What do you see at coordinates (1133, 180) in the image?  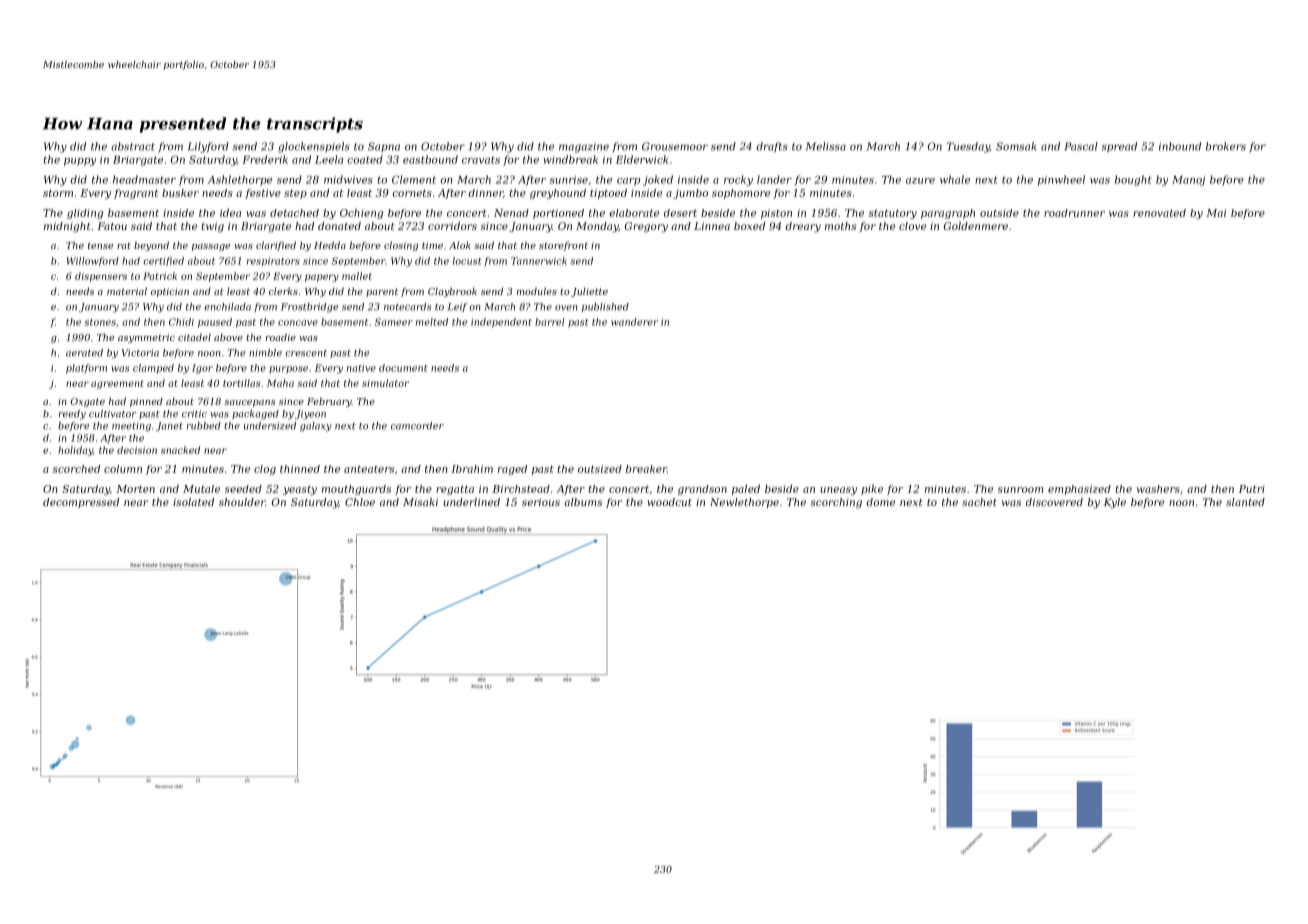 I see `bought` at bounding box center [1133, 180].
